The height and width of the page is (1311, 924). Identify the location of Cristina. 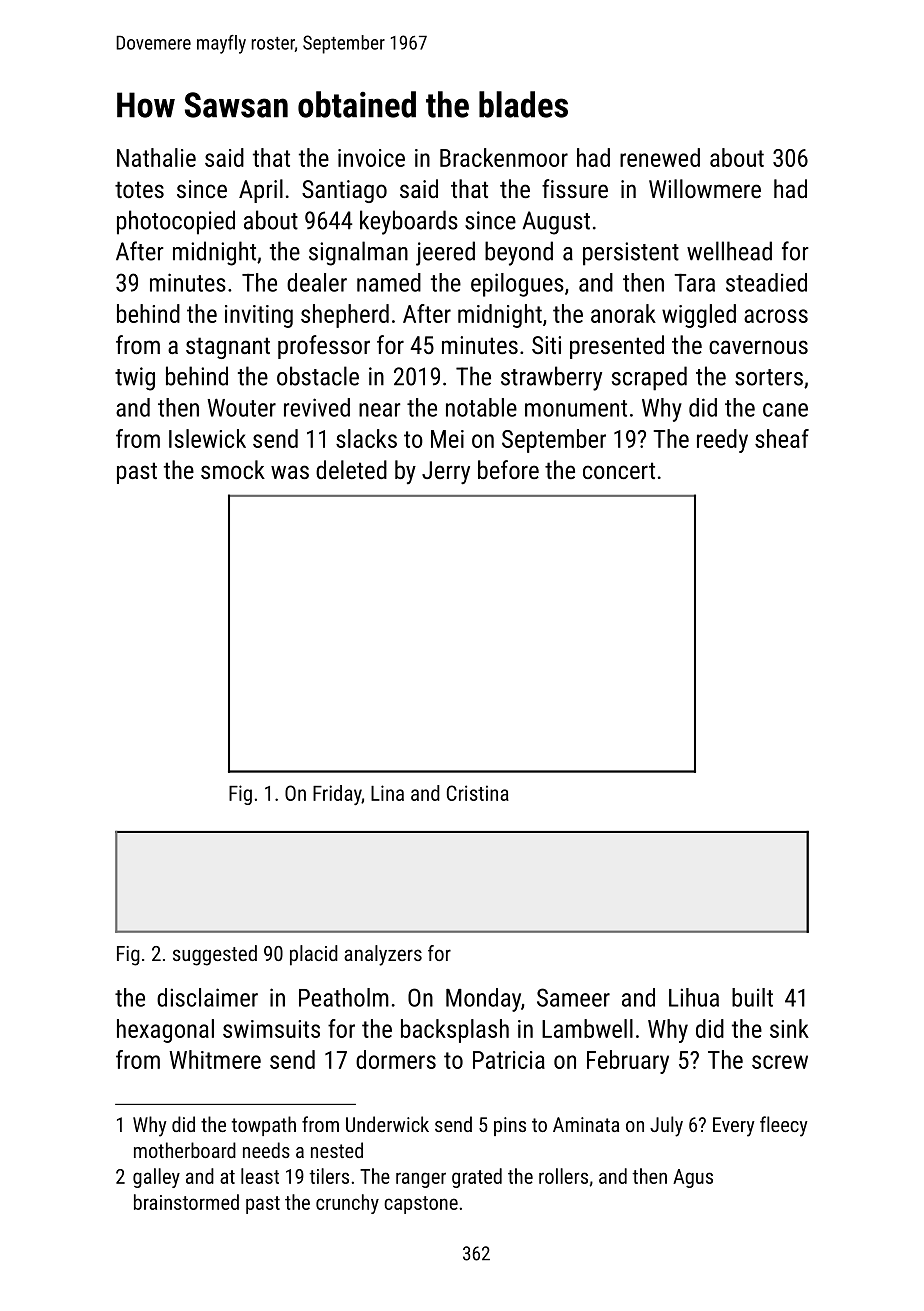
(478, 793).
